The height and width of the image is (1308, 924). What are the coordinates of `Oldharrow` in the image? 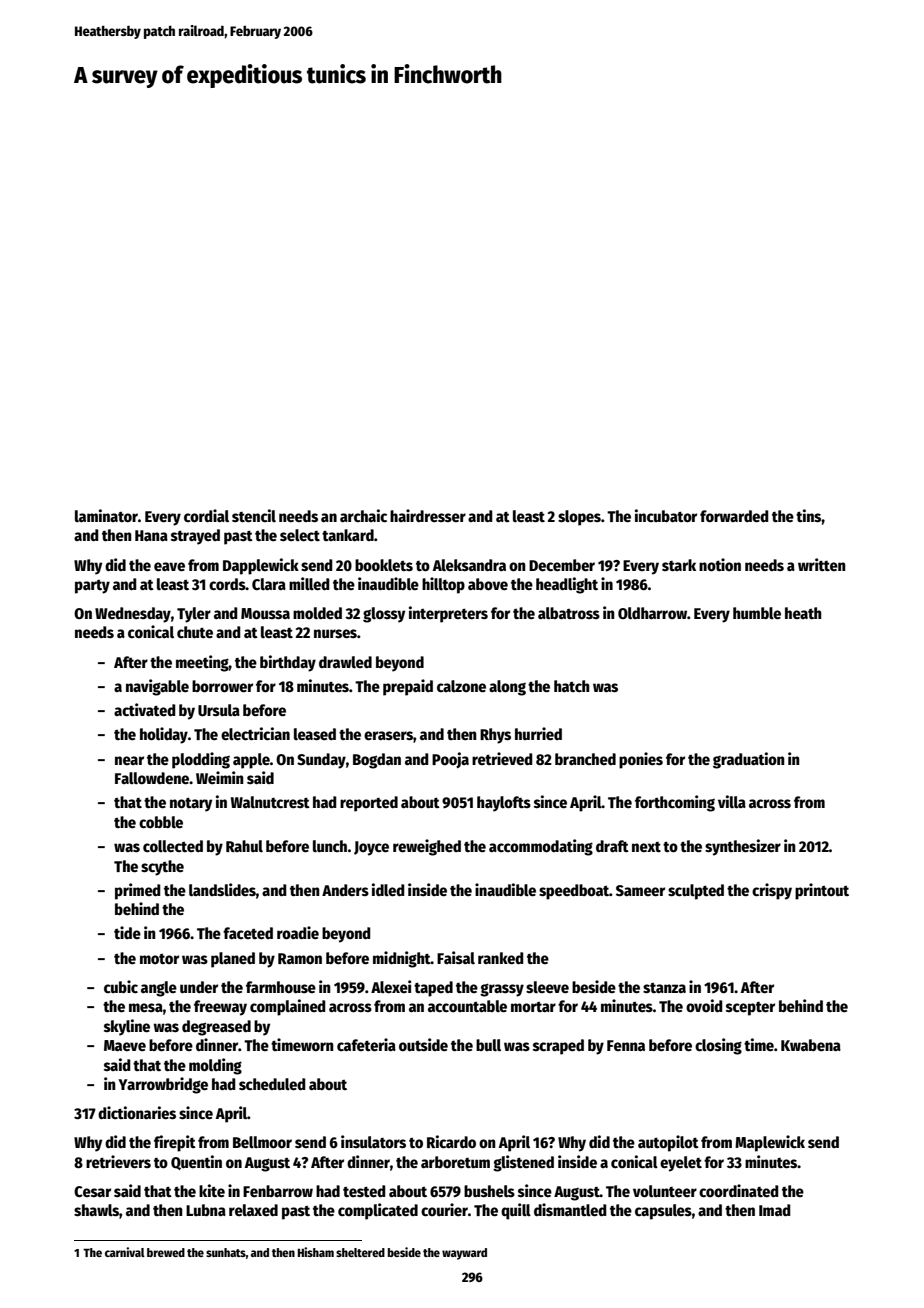 It's located at (652, 613).
